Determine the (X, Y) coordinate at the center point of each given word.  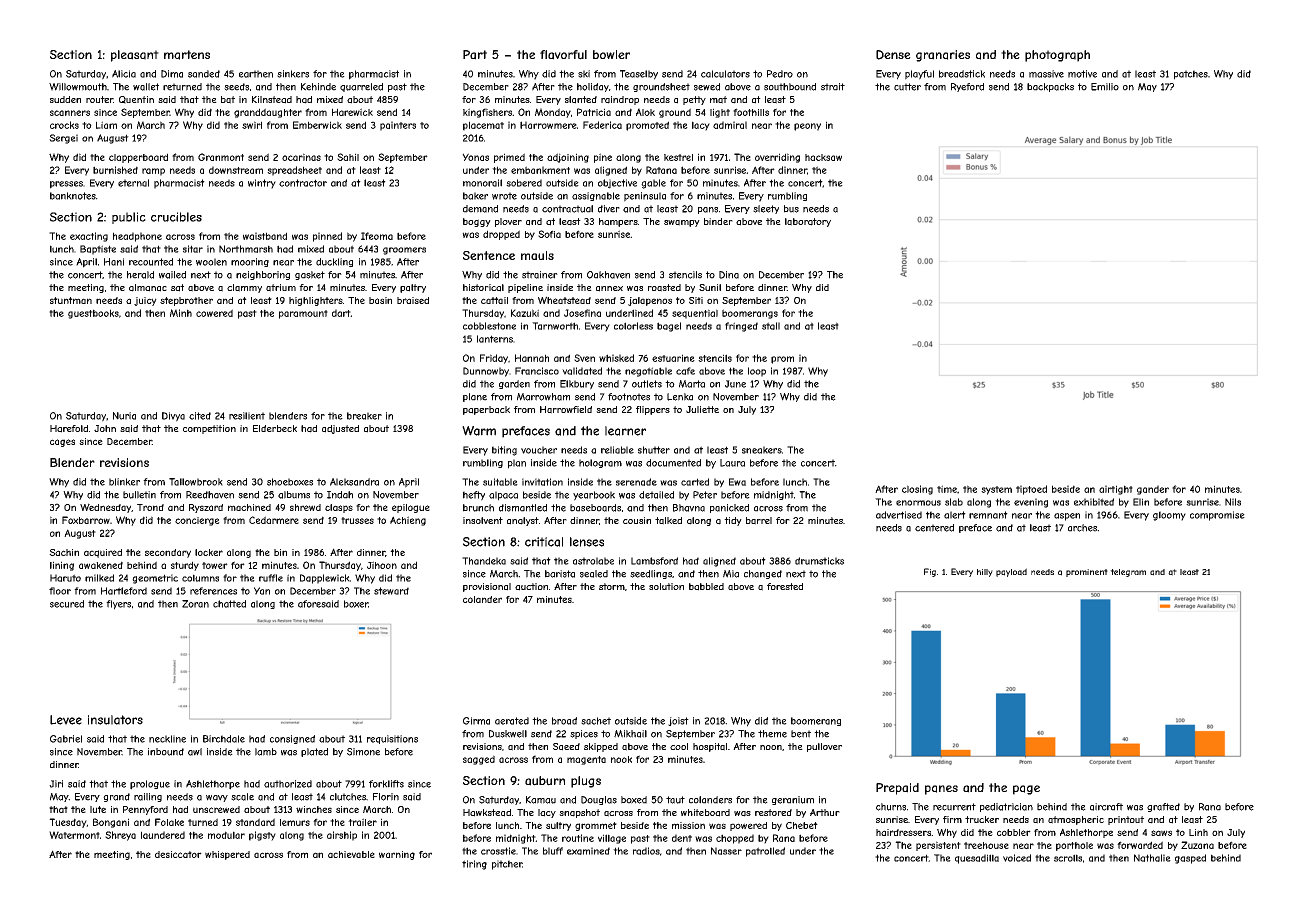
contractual (567, 209)
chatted (229, 604)
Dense (893, 55)
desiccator (178, 854)
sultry (558, 826)
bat (228, 100)
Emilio (1105, 87)
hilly (985, 573)
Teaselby (639, 75)
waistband (265, 236)
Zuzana (1197, 845)
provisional (487, 587)
